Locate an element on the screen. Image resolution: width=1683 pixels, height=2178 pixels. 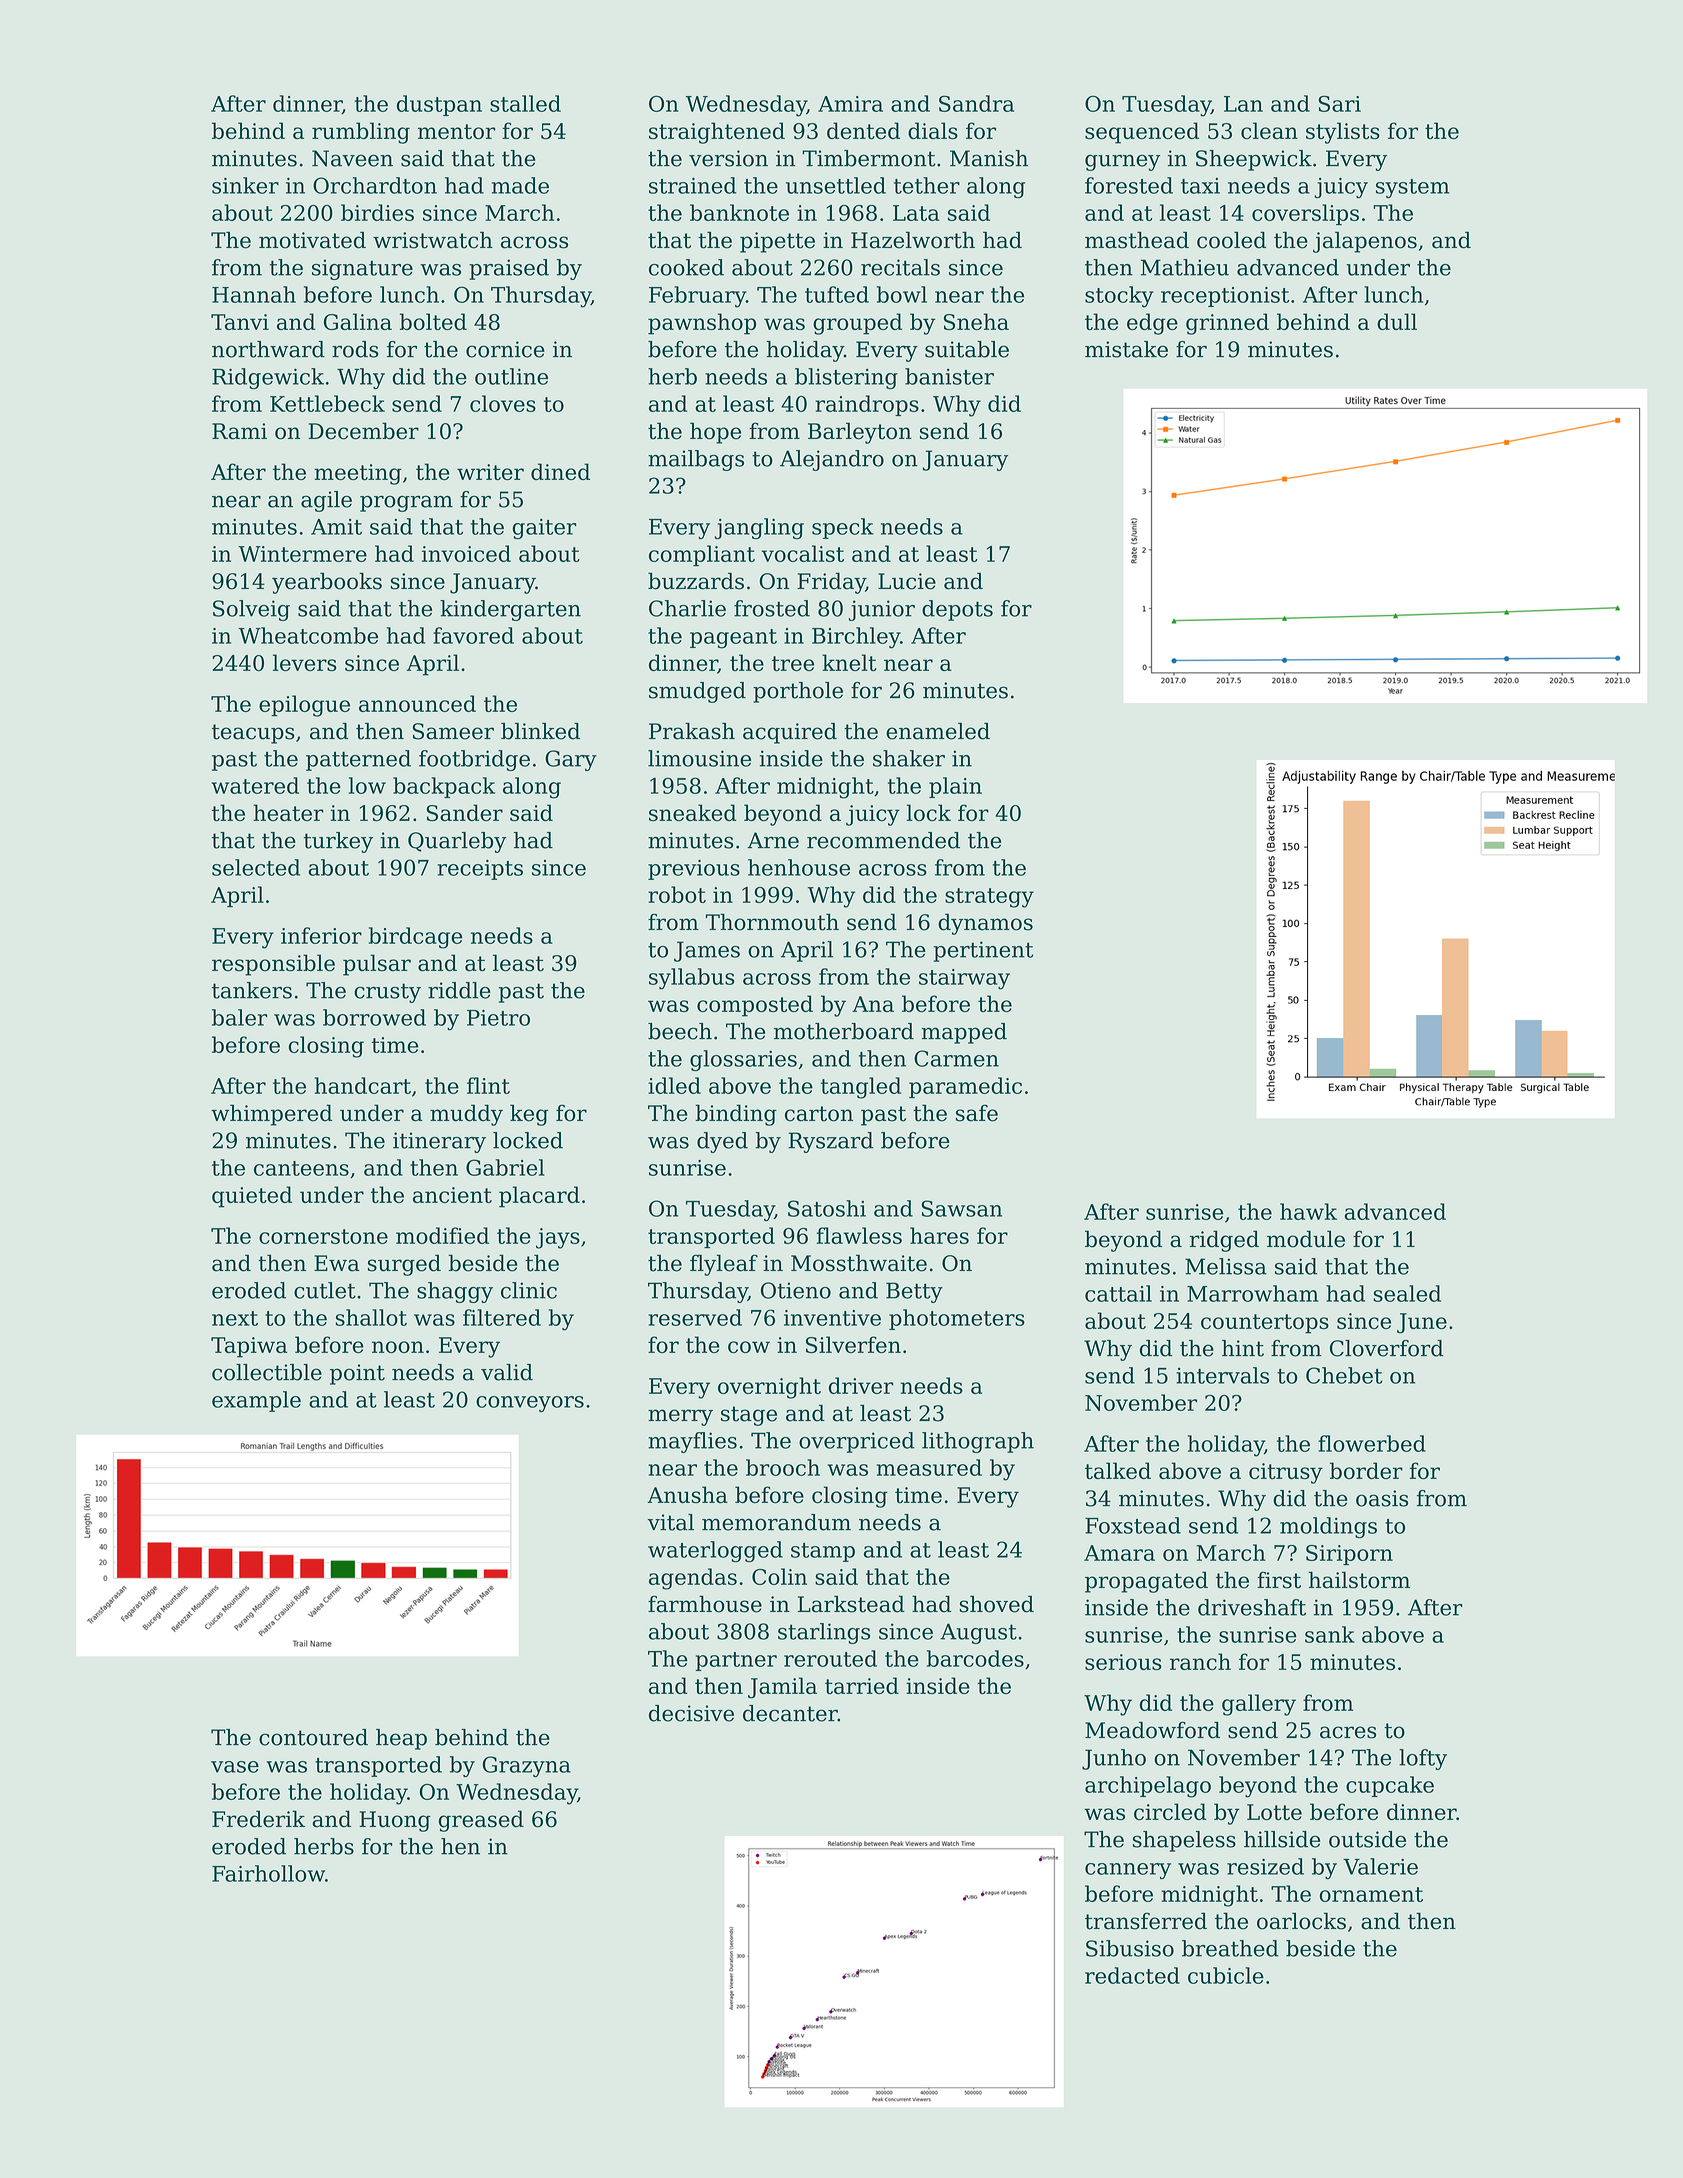
dull is located at coordinates (1397, 321).
